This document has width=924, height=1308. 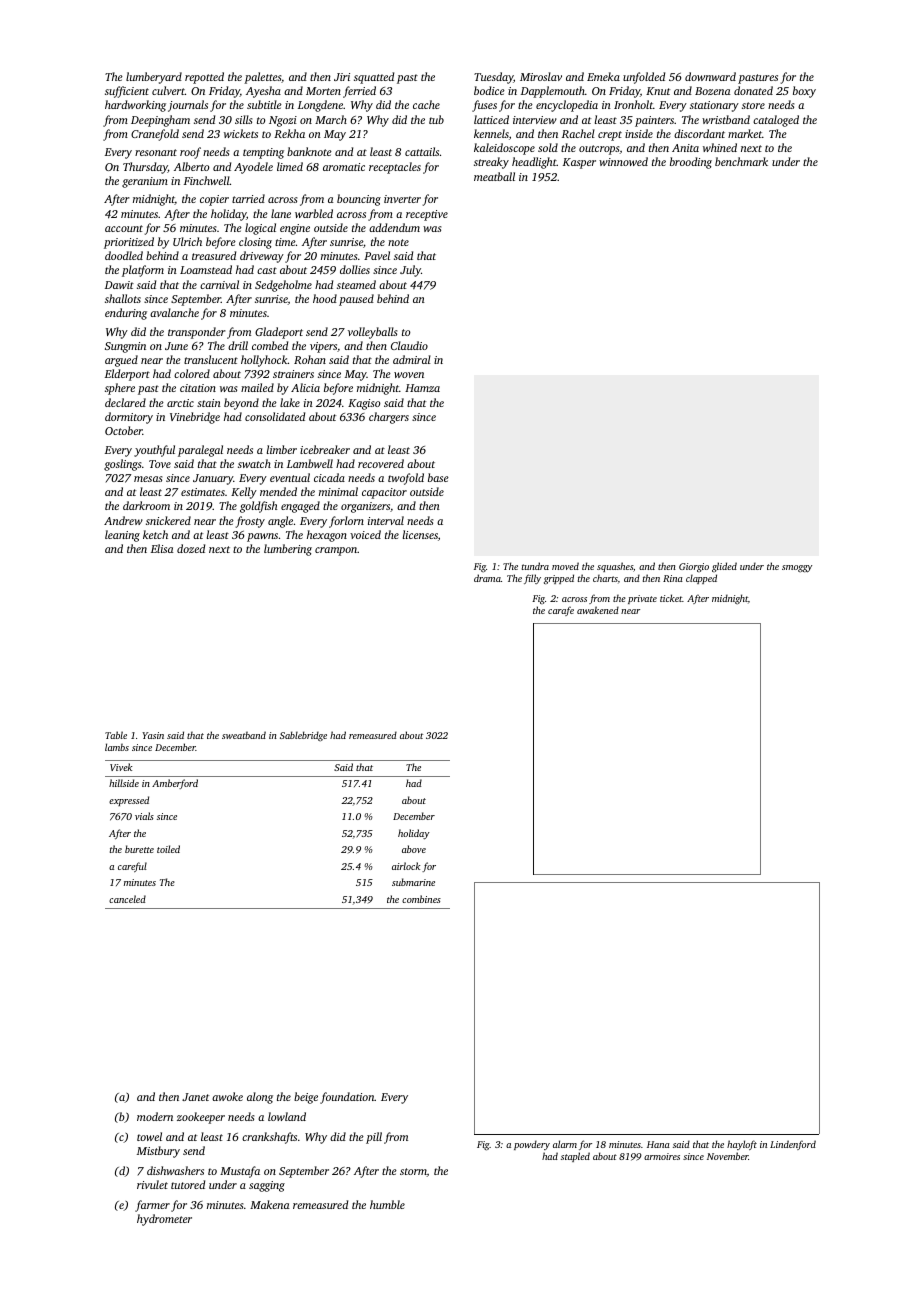 I want to click on combines, so click(x=421, y=899).
